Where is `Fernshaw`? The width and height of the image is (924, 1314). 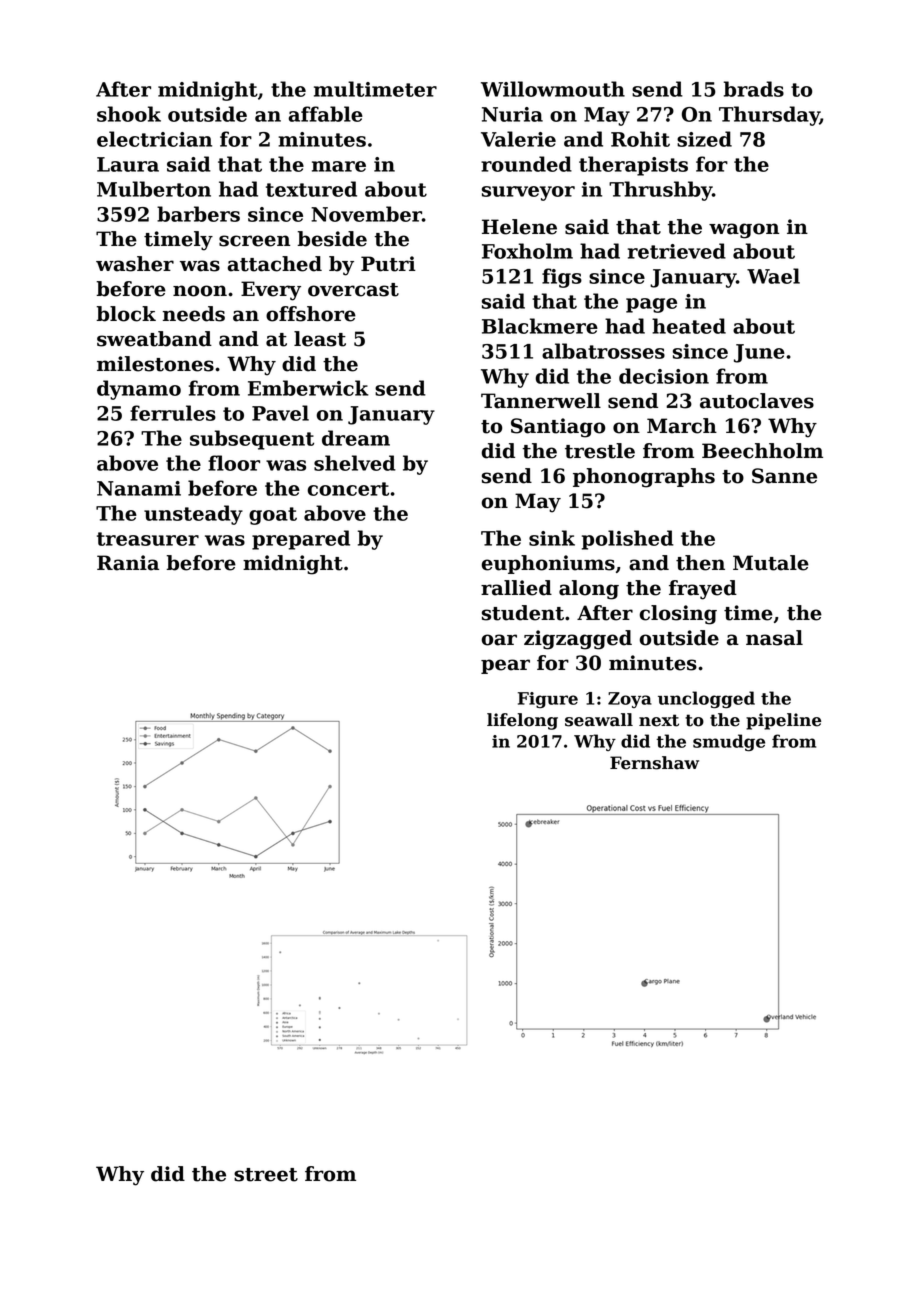
Fernshaw is located at coordinates (654, 763).
